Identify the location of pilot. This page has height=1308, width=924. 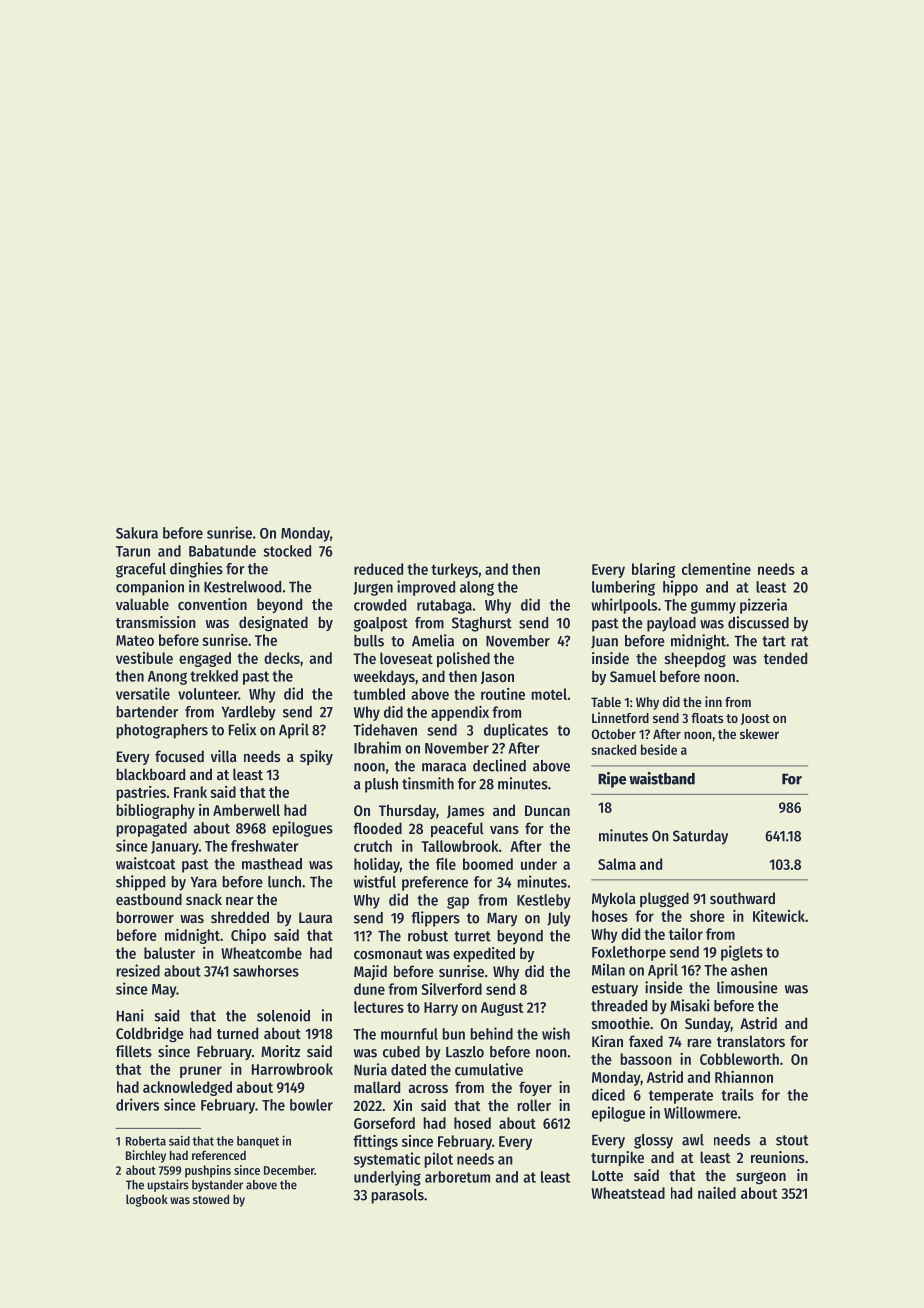
(438, 1160).
